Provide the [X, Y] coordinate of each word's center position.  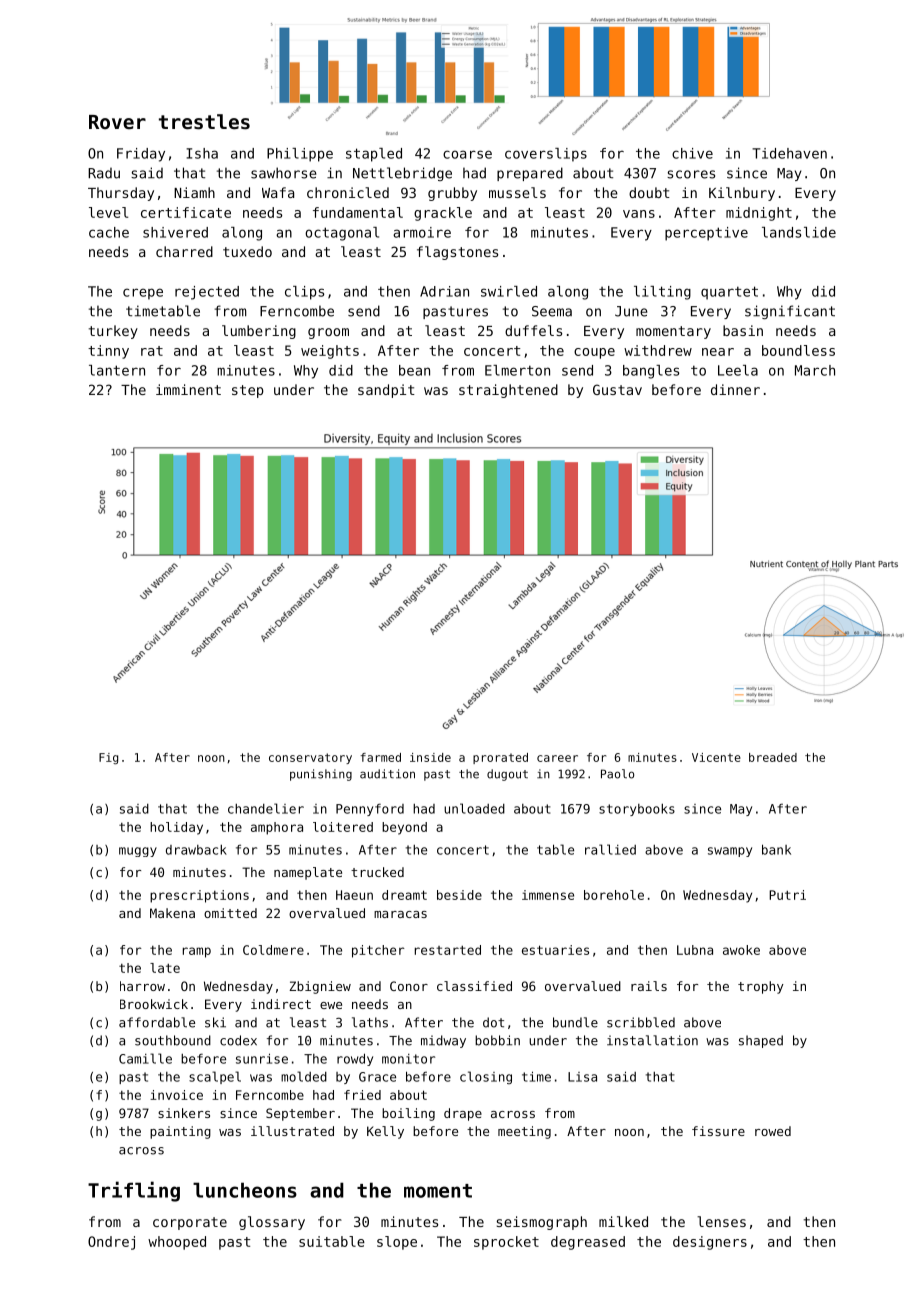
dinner [735, 389]
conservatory [310, 758]
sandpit [386, 391]
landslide [799, 232]
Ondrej [111, 1243]
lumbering [259, 332]
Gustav [617, 389]
